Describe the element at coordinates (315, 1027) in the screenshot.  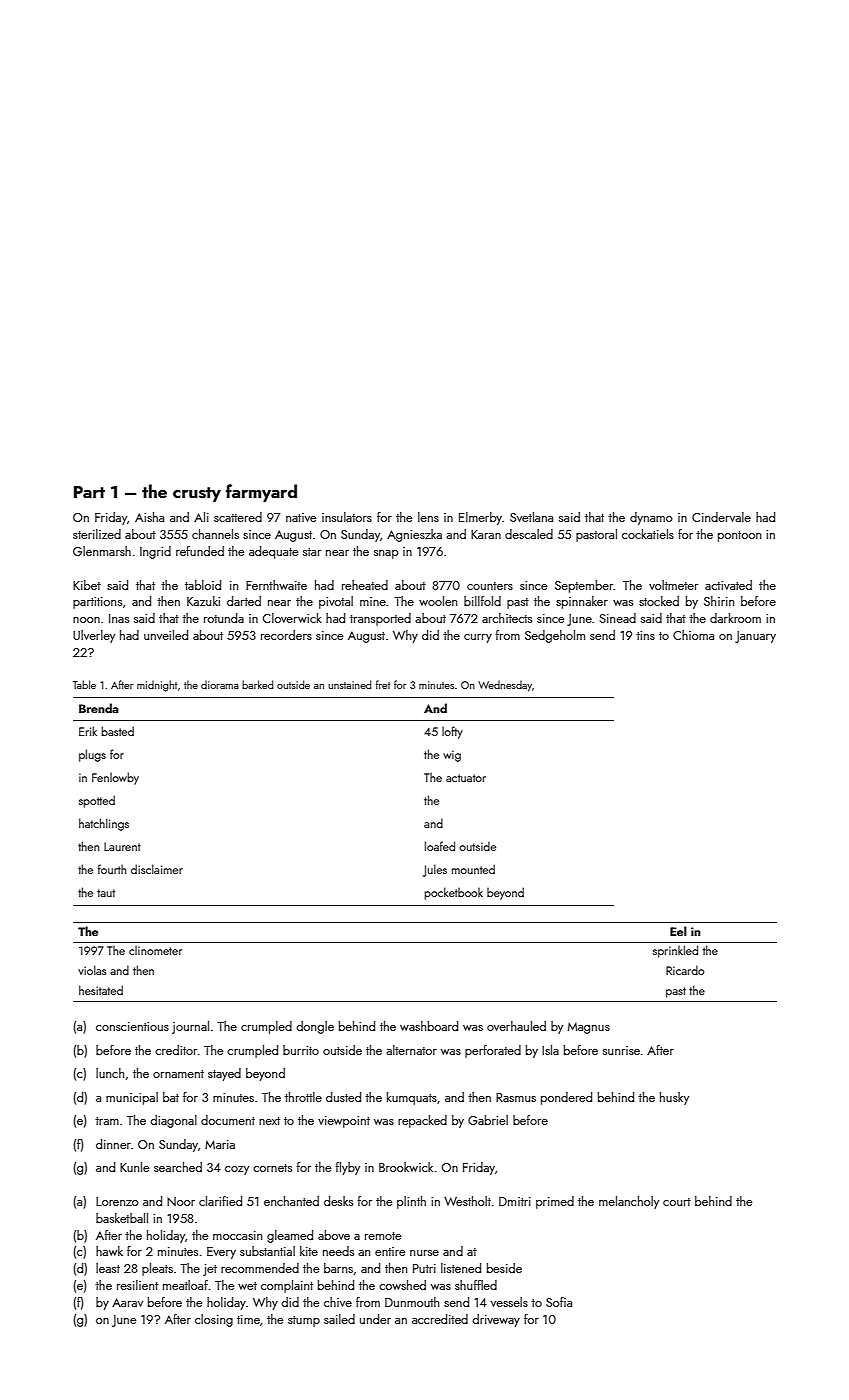
I see `dongle` at that location.
